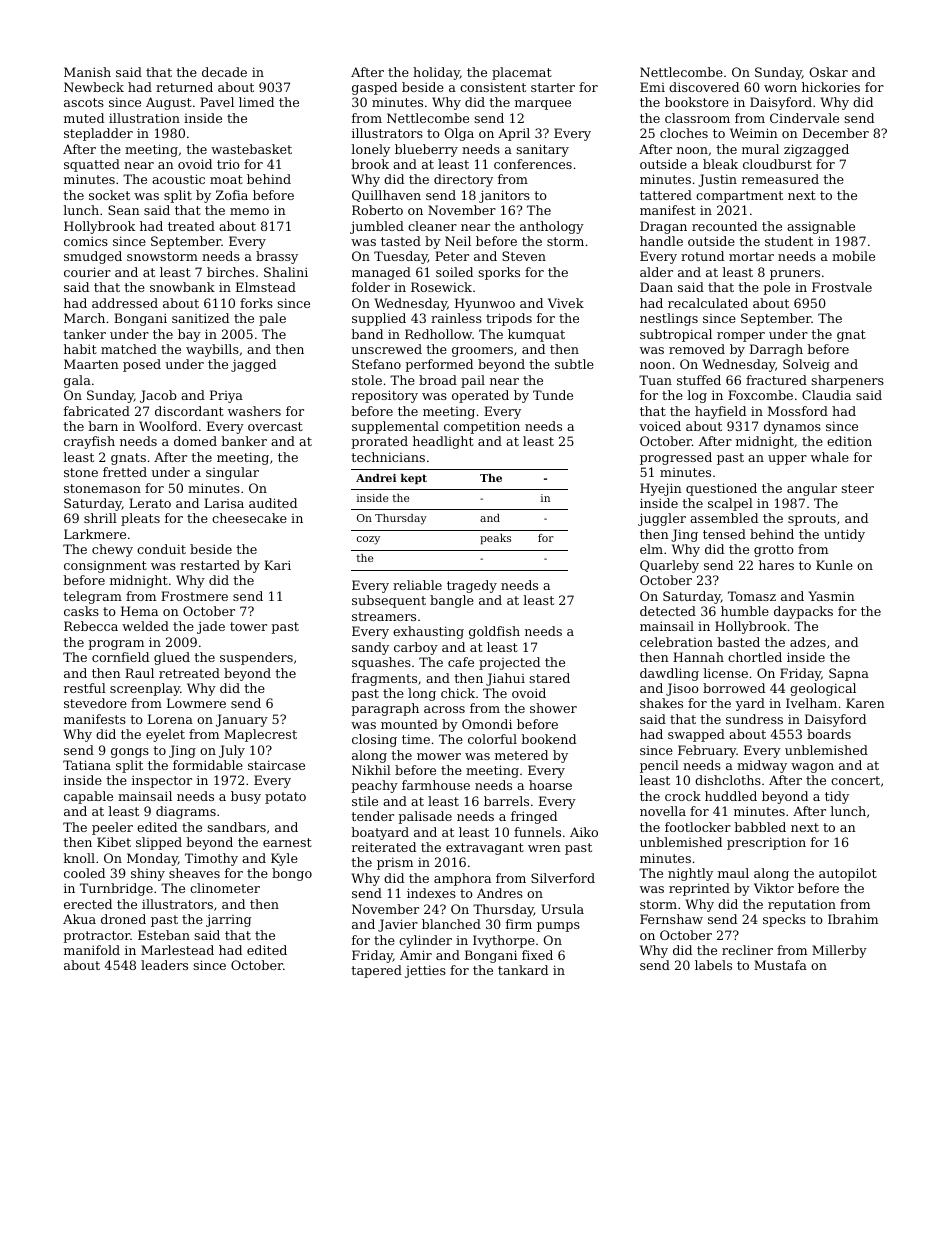  Describe the element at coordinates (676, 642) in the page. I see `celebration` at that location.
